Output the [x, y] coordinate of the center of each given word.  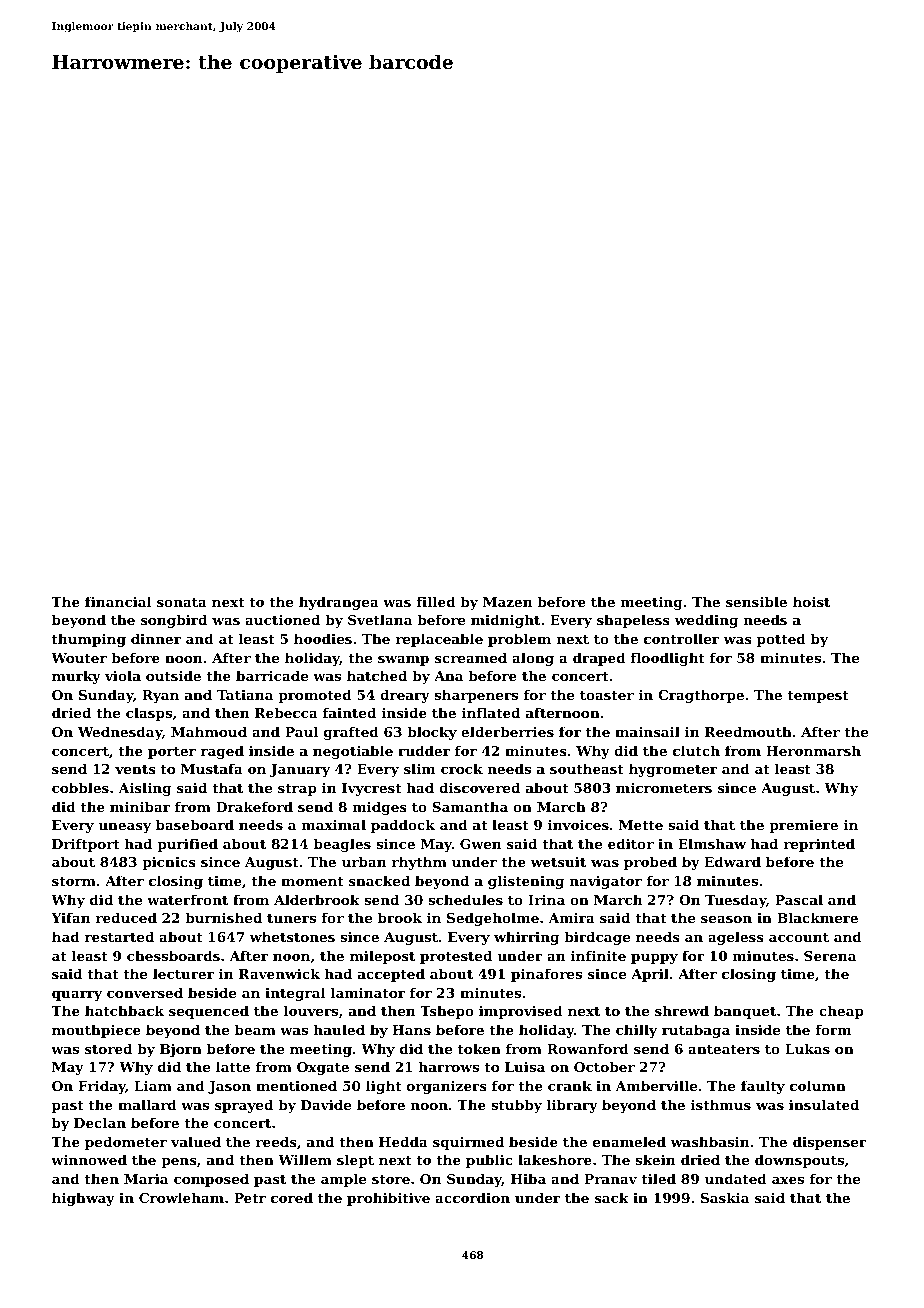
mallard [147, 1104]
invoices [578, 825]
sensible [756, 601]
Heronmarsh [813, 750]
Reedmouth [748, 731]
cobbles [80, 787]
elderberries [507, 731]
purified [187, 845]
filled [436, 601]
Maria [146, 1178]
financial [118, 601]
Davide [326, 1104]
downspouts [799, 1161]
